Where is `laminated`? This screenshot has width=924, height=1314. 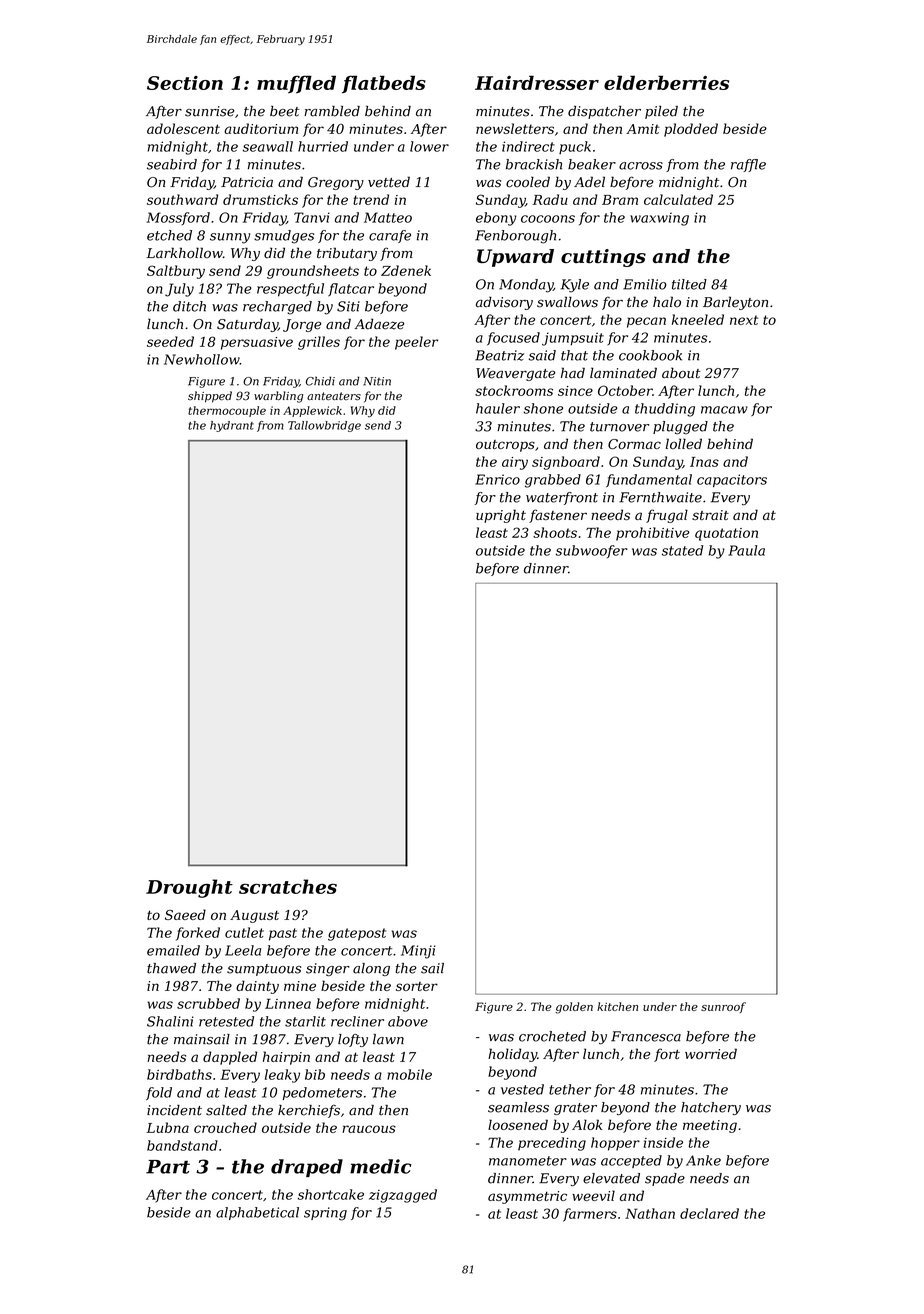
laminated is located at coordinates (623, 373).
